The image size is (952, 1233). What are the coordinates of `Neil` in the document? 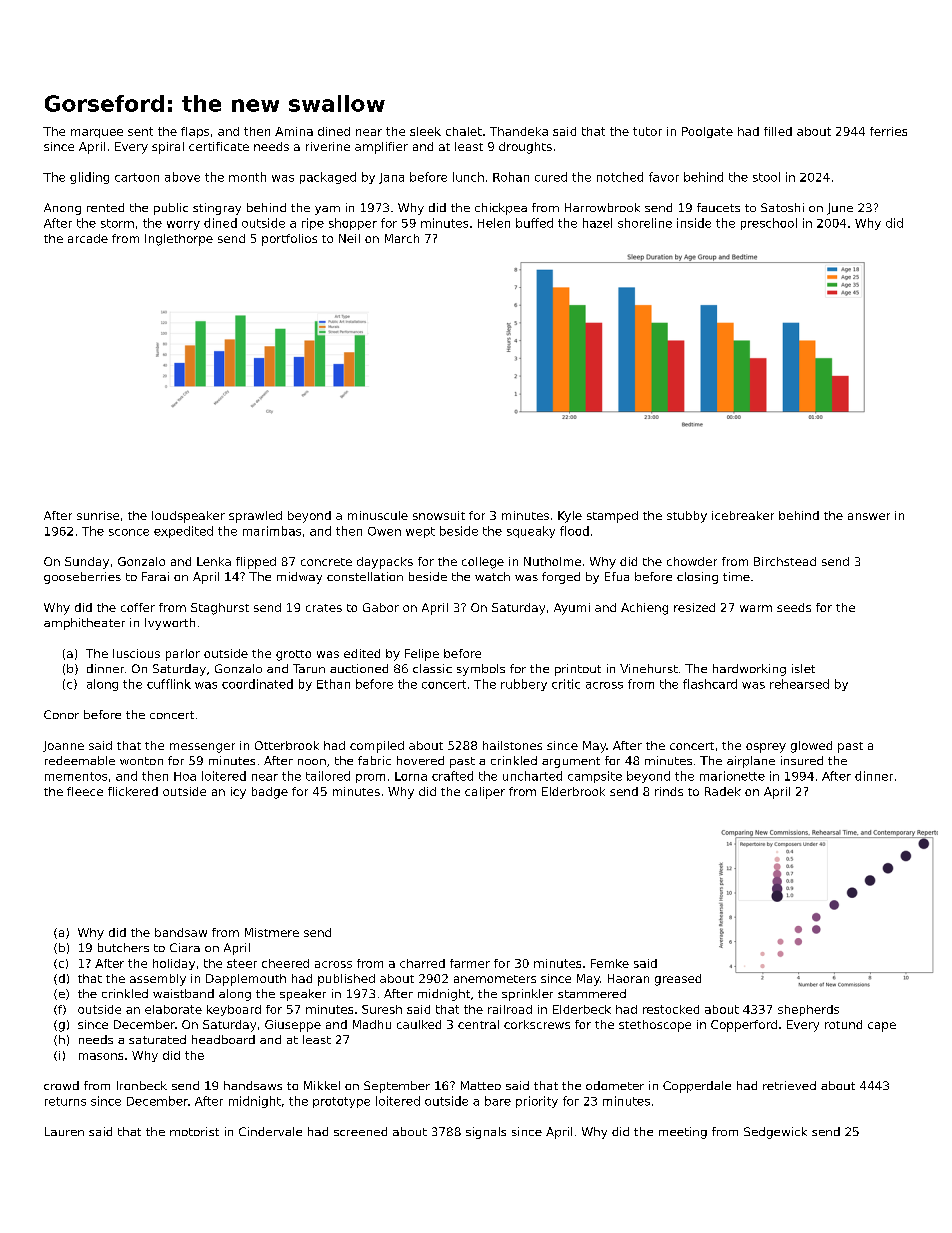 It's located at (349, 238).
